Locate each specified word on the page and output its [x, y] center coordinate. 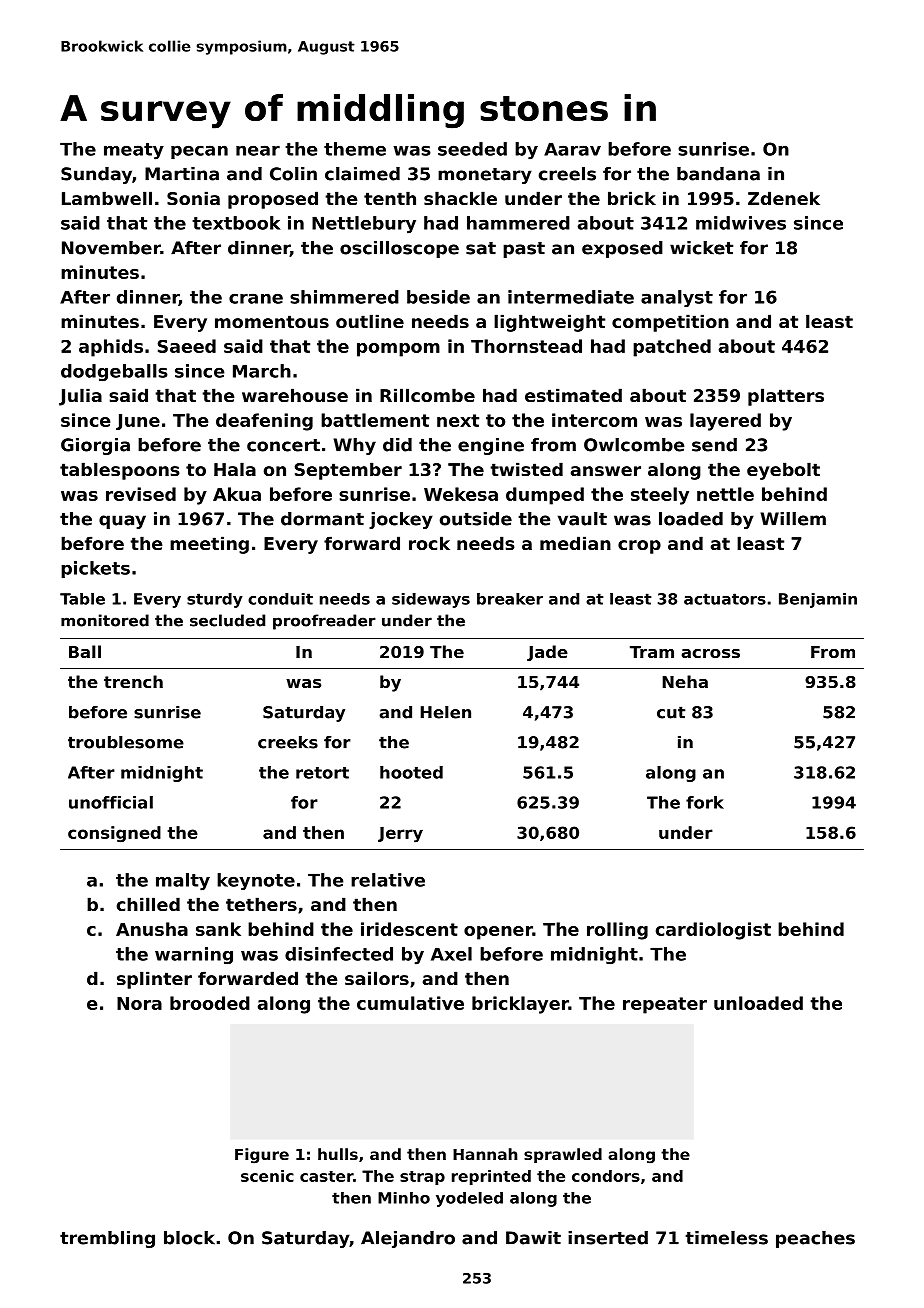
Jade [547, 653]
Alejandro [408, 1239]
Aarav [572, 149]
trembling [107, 1239]
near [258, 150]
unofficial [111, 802]
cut [671, 712]
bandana [718, 174]
